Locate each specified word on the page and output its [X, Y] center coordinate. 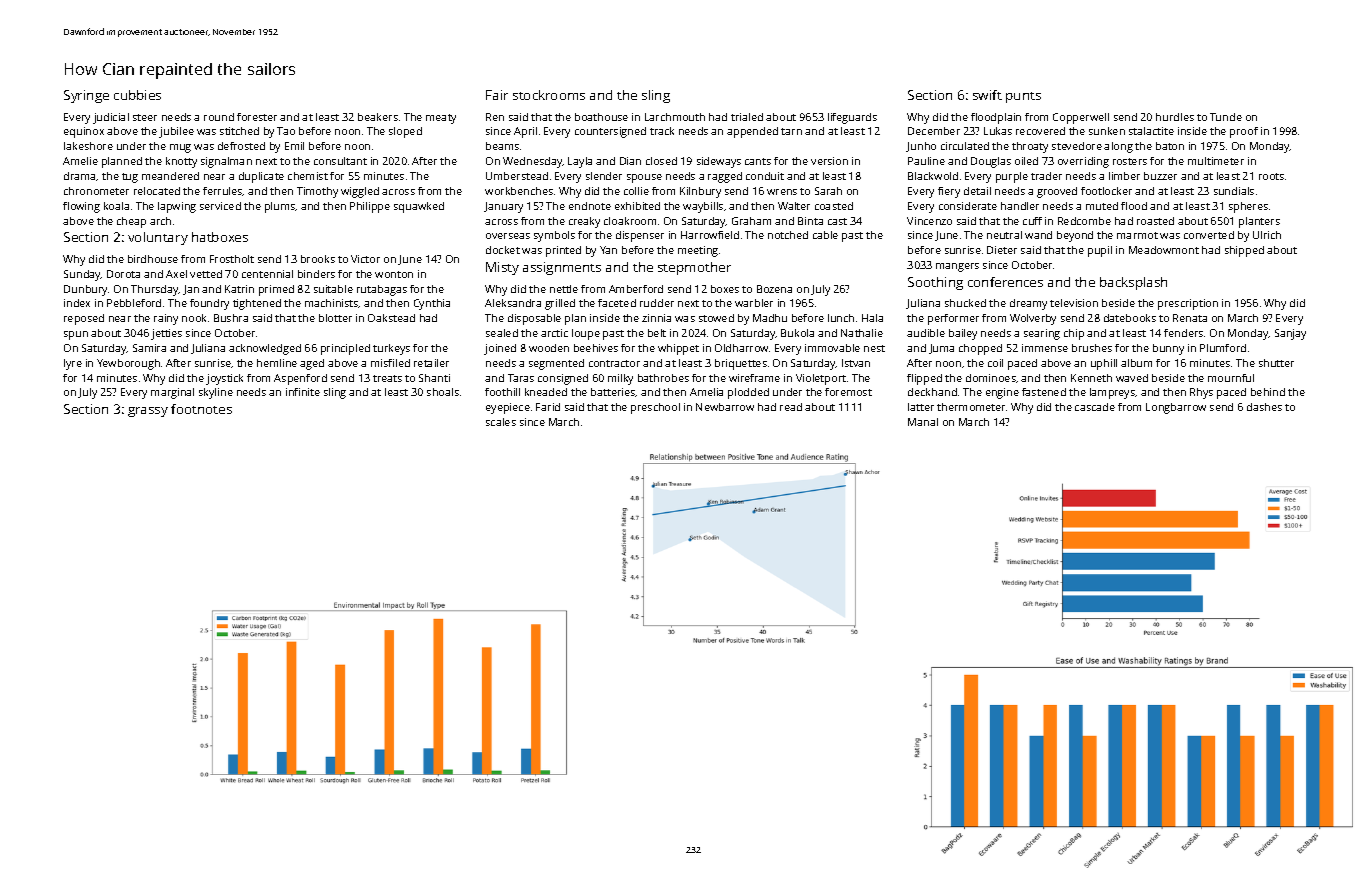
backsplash [1133, 283]
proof [1244, 132]
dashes [1264, 407]
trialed [747, 117]
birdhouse [153, 259]
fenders [1183, 333]
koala [116, 206]
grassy [148, 412]
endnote [590, 206]
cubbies [137, 95]
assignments [562, 268]
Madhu [770, 318]
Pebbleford [134, 303]
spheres [1248, 207]
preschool [655, 408]
